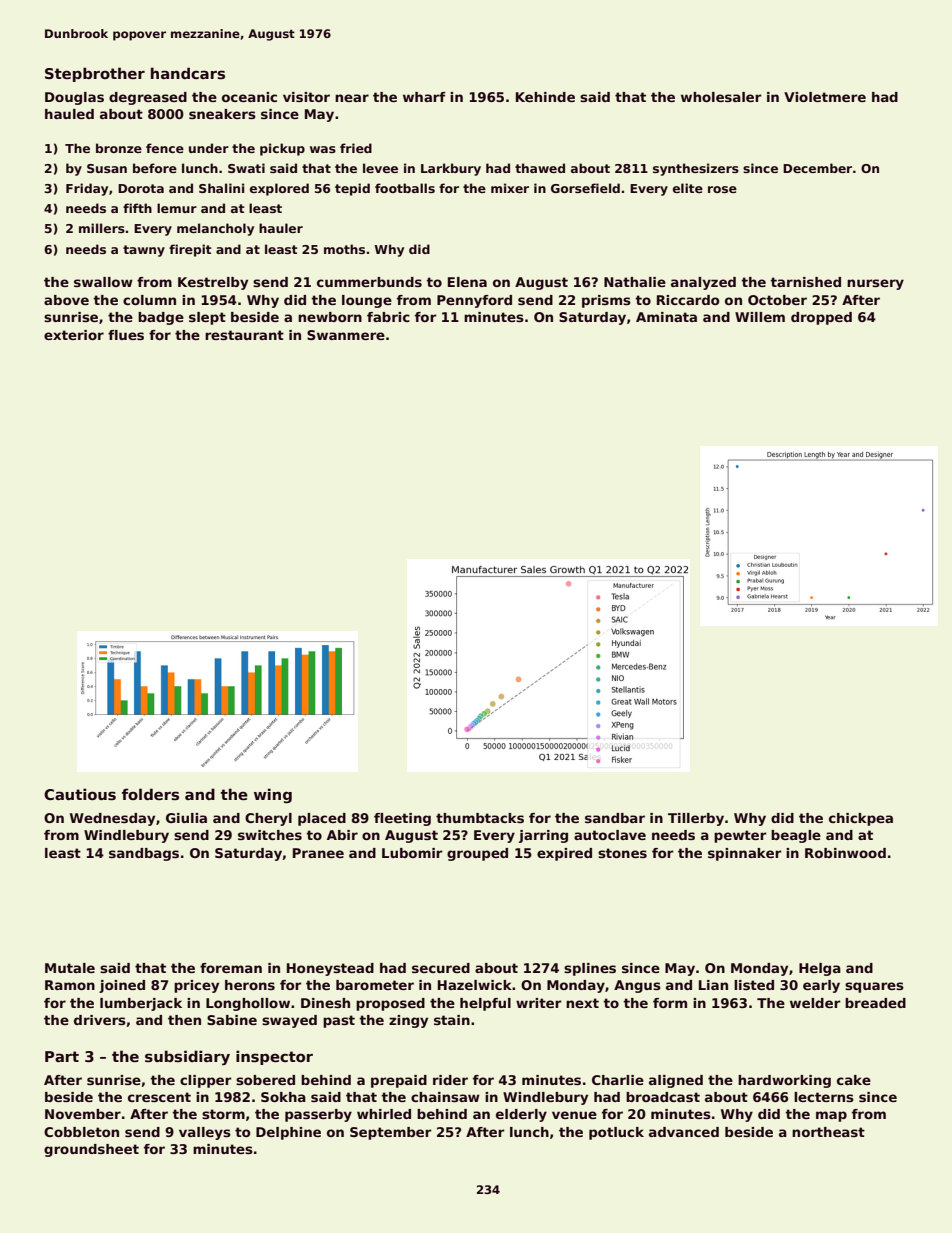 The width and height of the image is (952, 1233). What do you see at coordinates (721, 97) in the image?
I see `wholesaler` at bounding box center [721, 97].
